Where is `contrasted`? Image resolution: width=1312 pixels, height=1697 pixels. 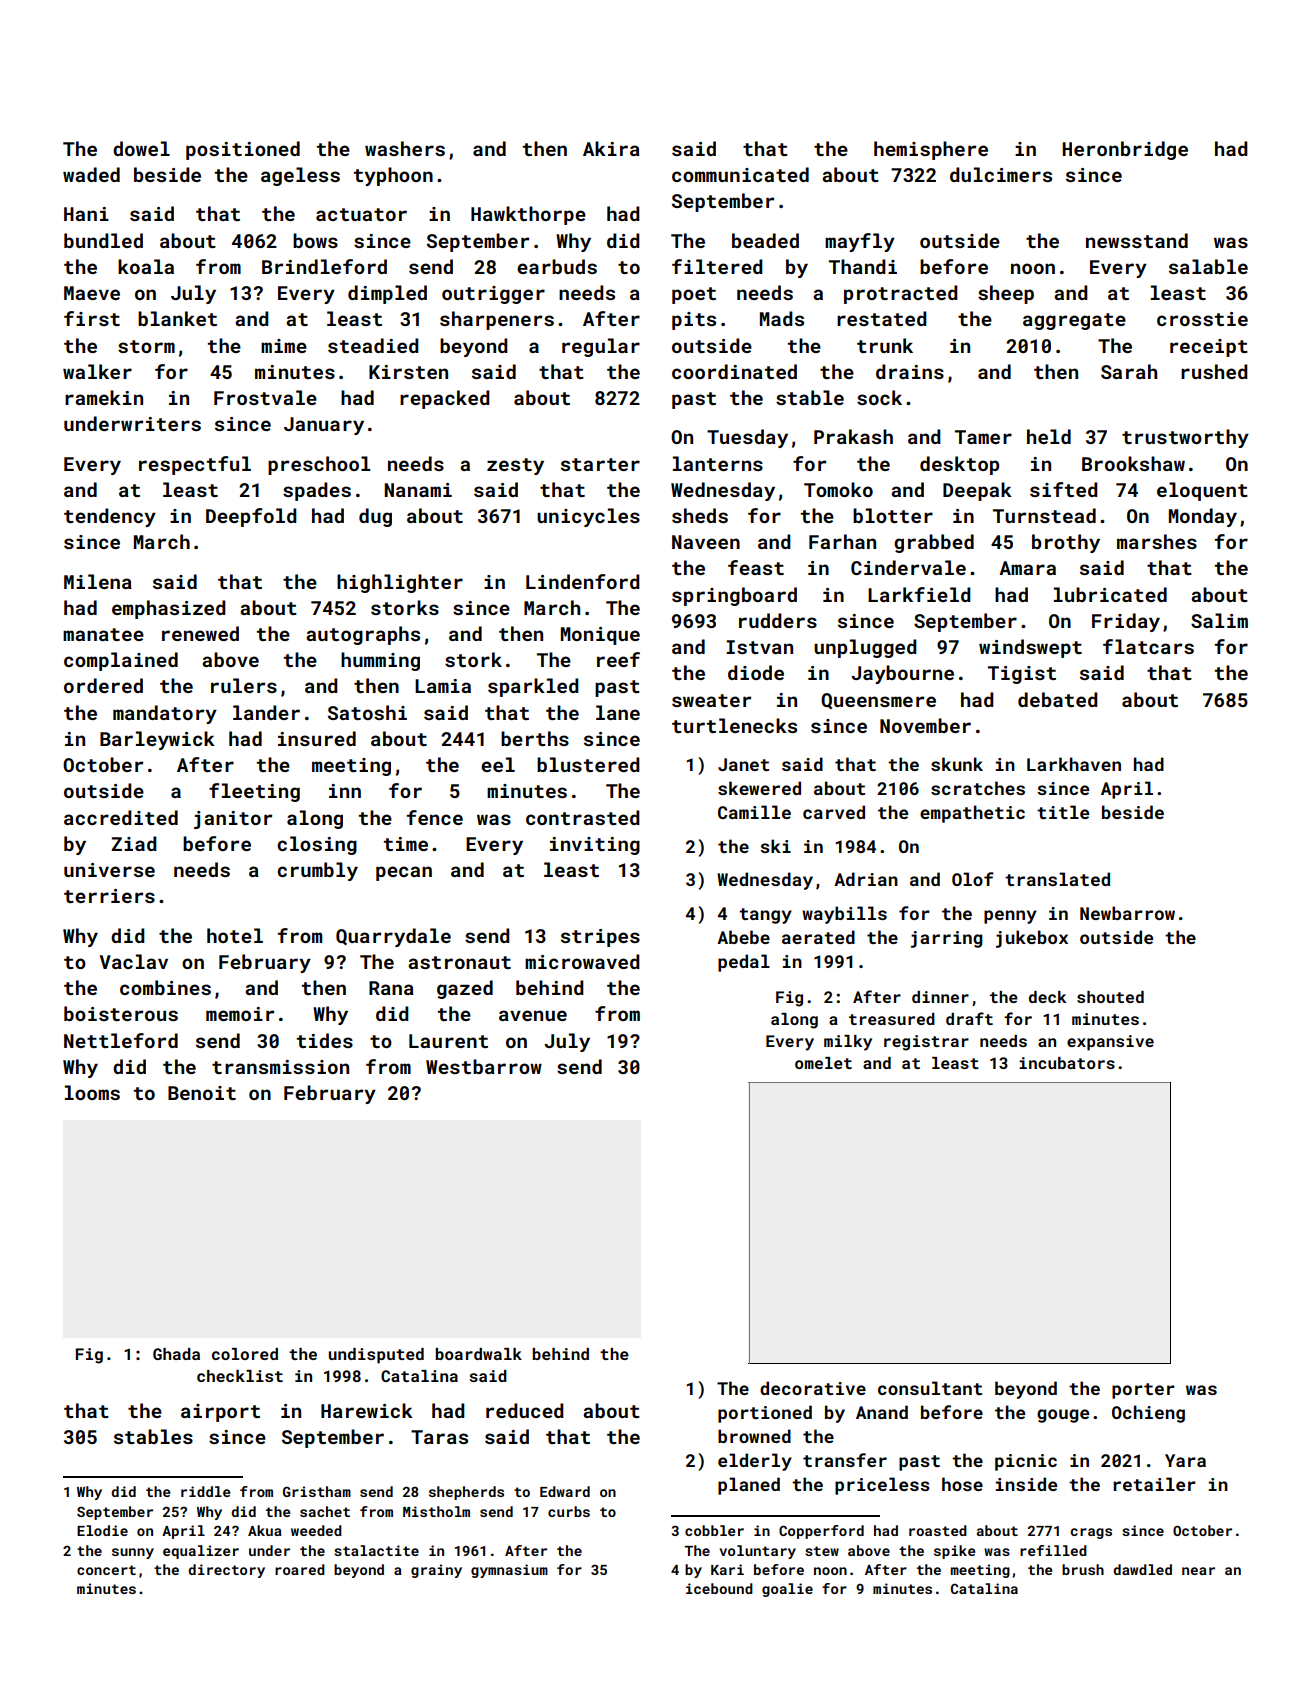
contrasted is located at coordinates (583, 817).
